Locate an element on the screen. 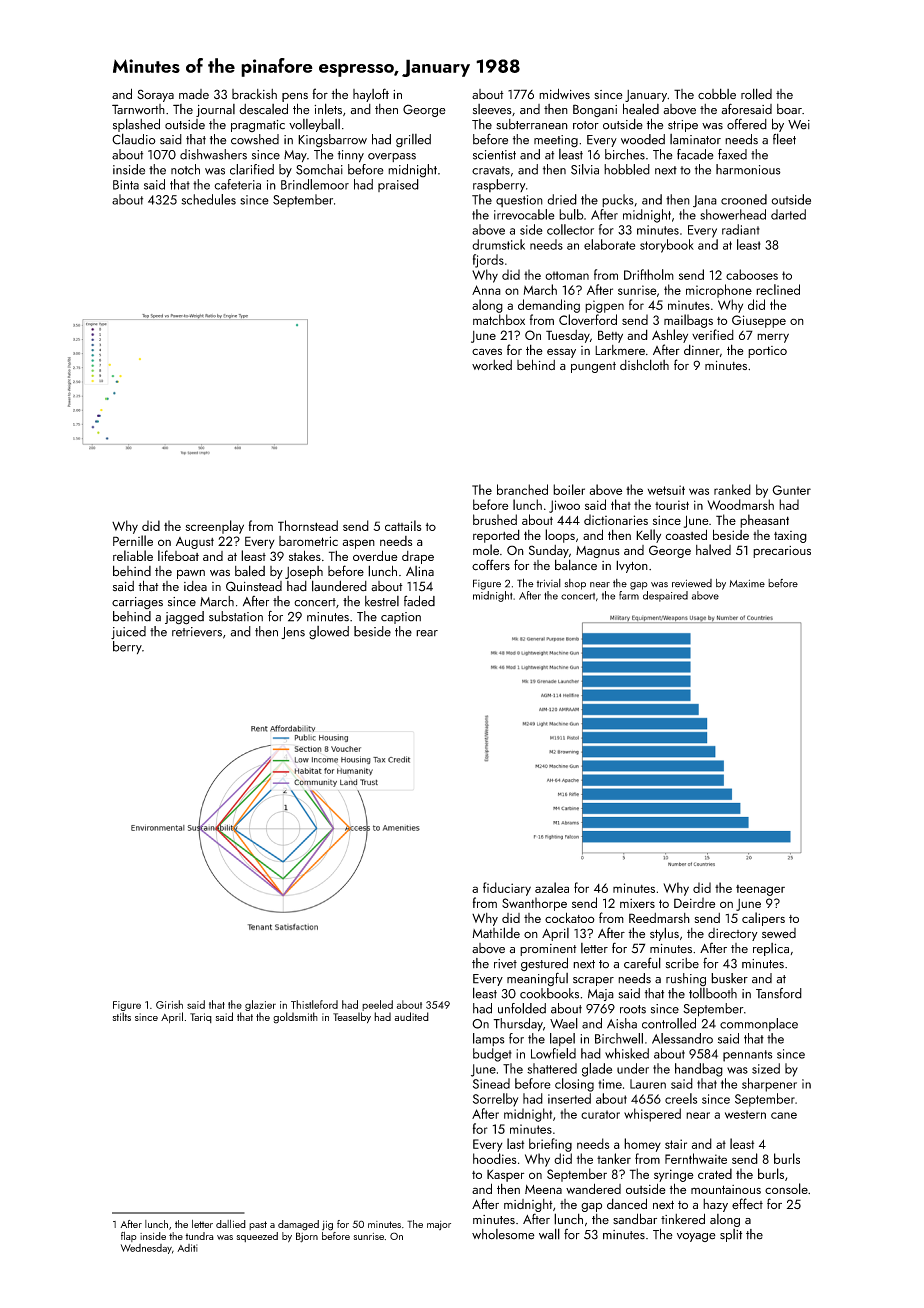 Image resolution: width=924 pixels, height=1308 pixels. rear is located at coordinates (427, 633).
